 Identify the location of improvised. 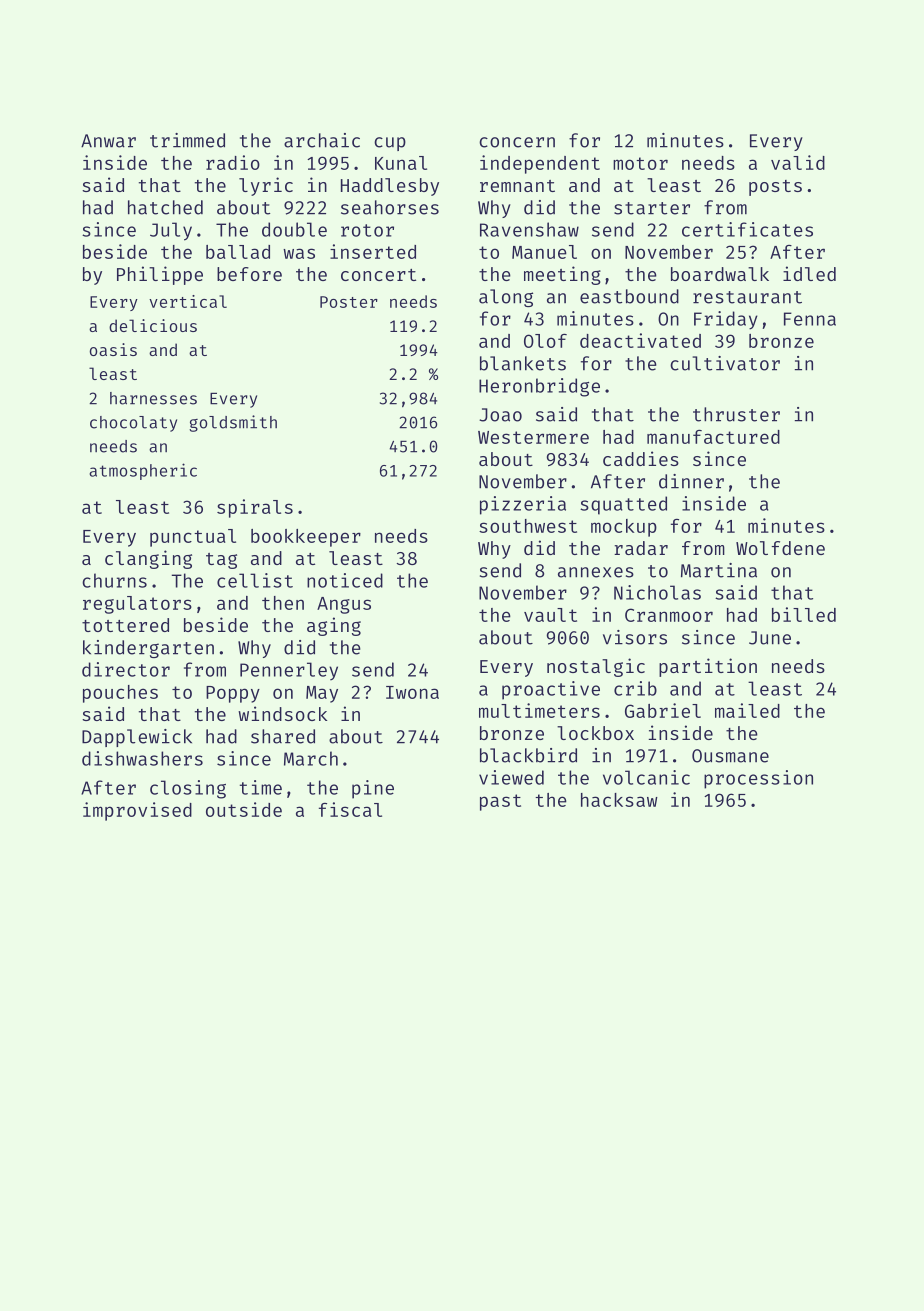
(137, 811).
